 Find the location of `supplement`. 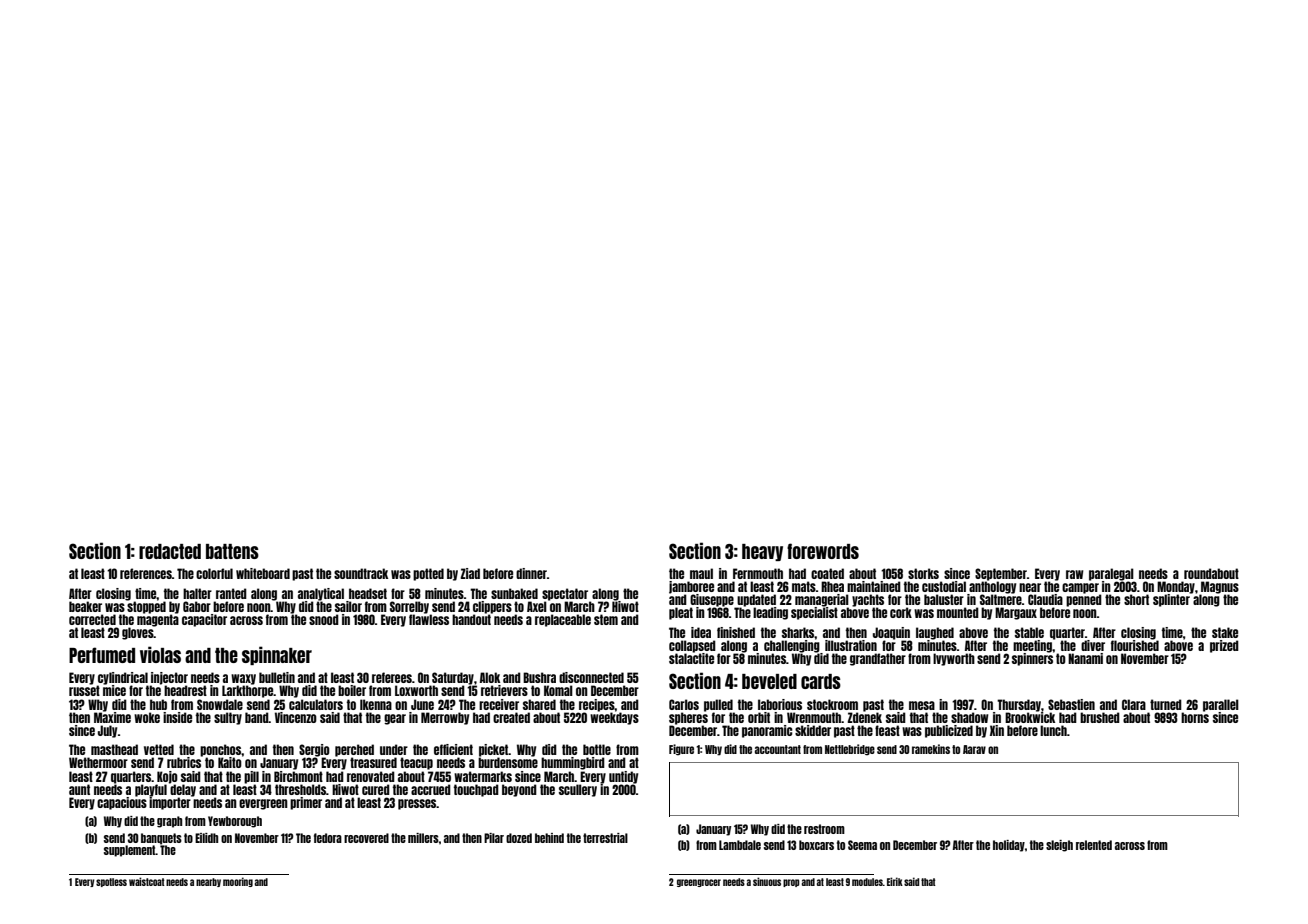

supplement is located at coordinates (130, 851).
